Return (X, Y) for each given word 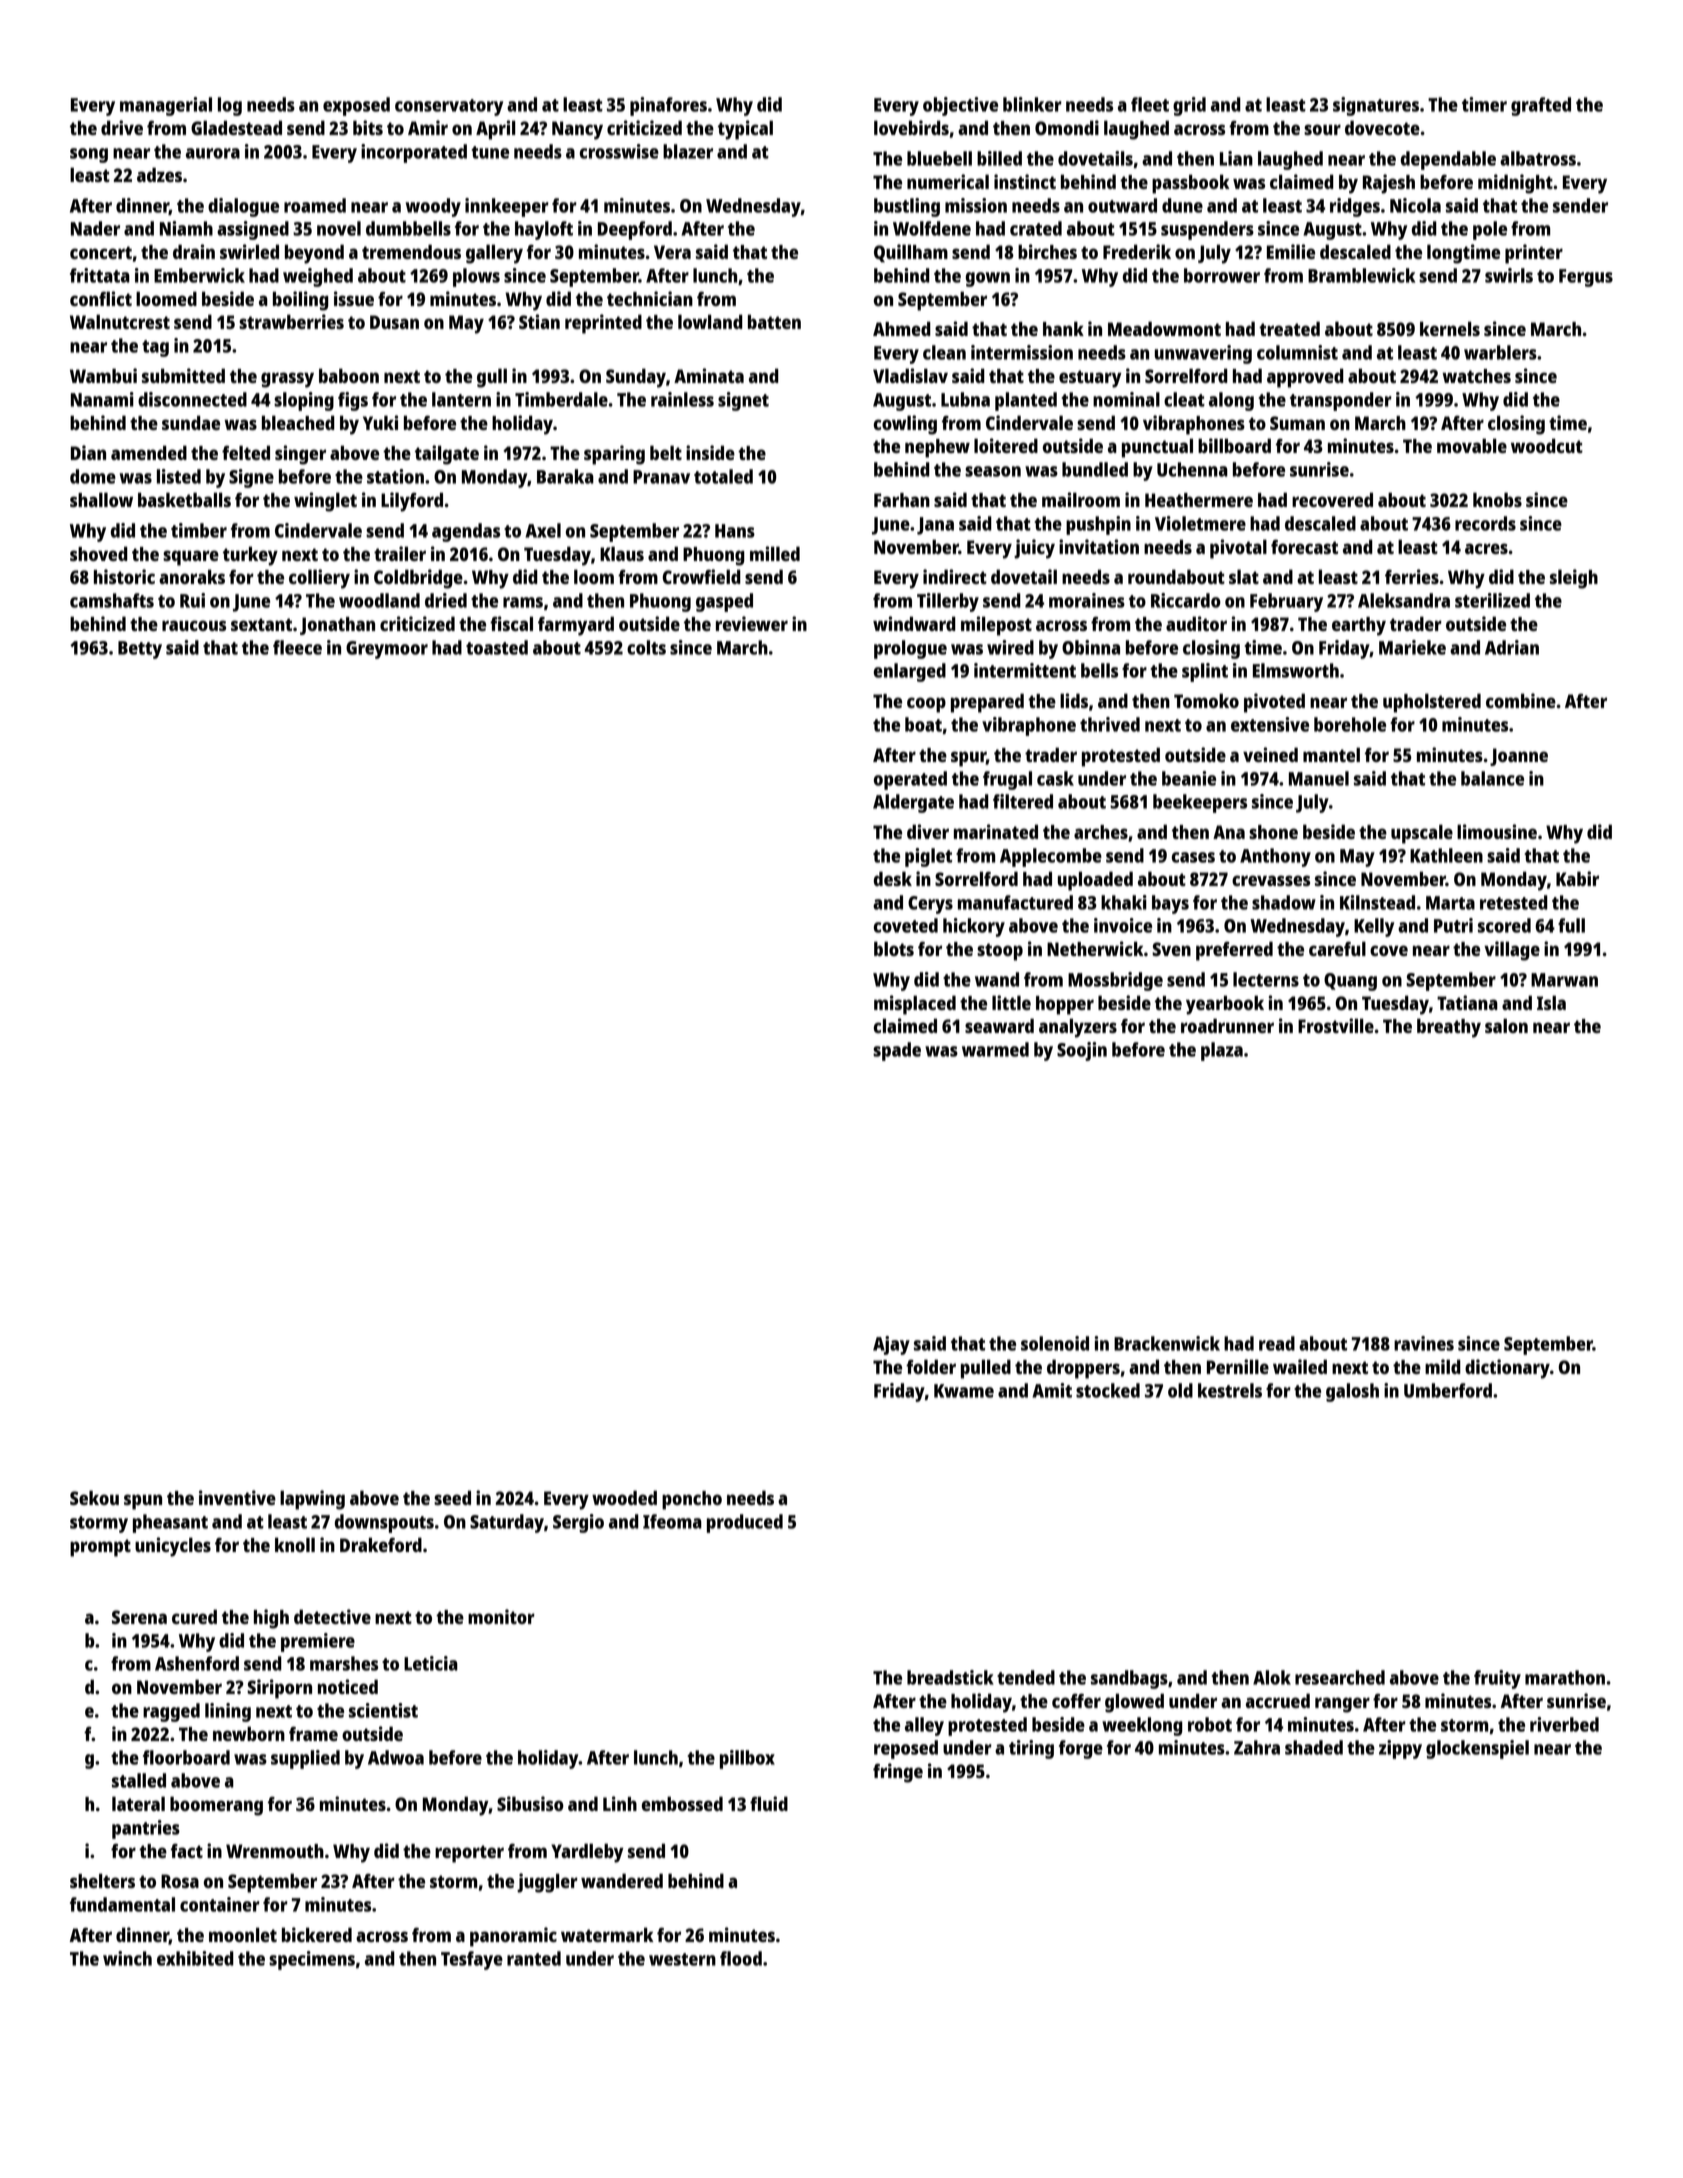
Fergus (1586, 278)
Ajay (891, 1345)
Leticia (431, 1663)
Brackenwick (1167, 1343)
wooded (624, 1497)
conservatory (449, 107)
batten (774, 321)
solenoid (1055, 1343)
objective (960, 106)
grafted (1541, 106)
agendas (466, 532)
